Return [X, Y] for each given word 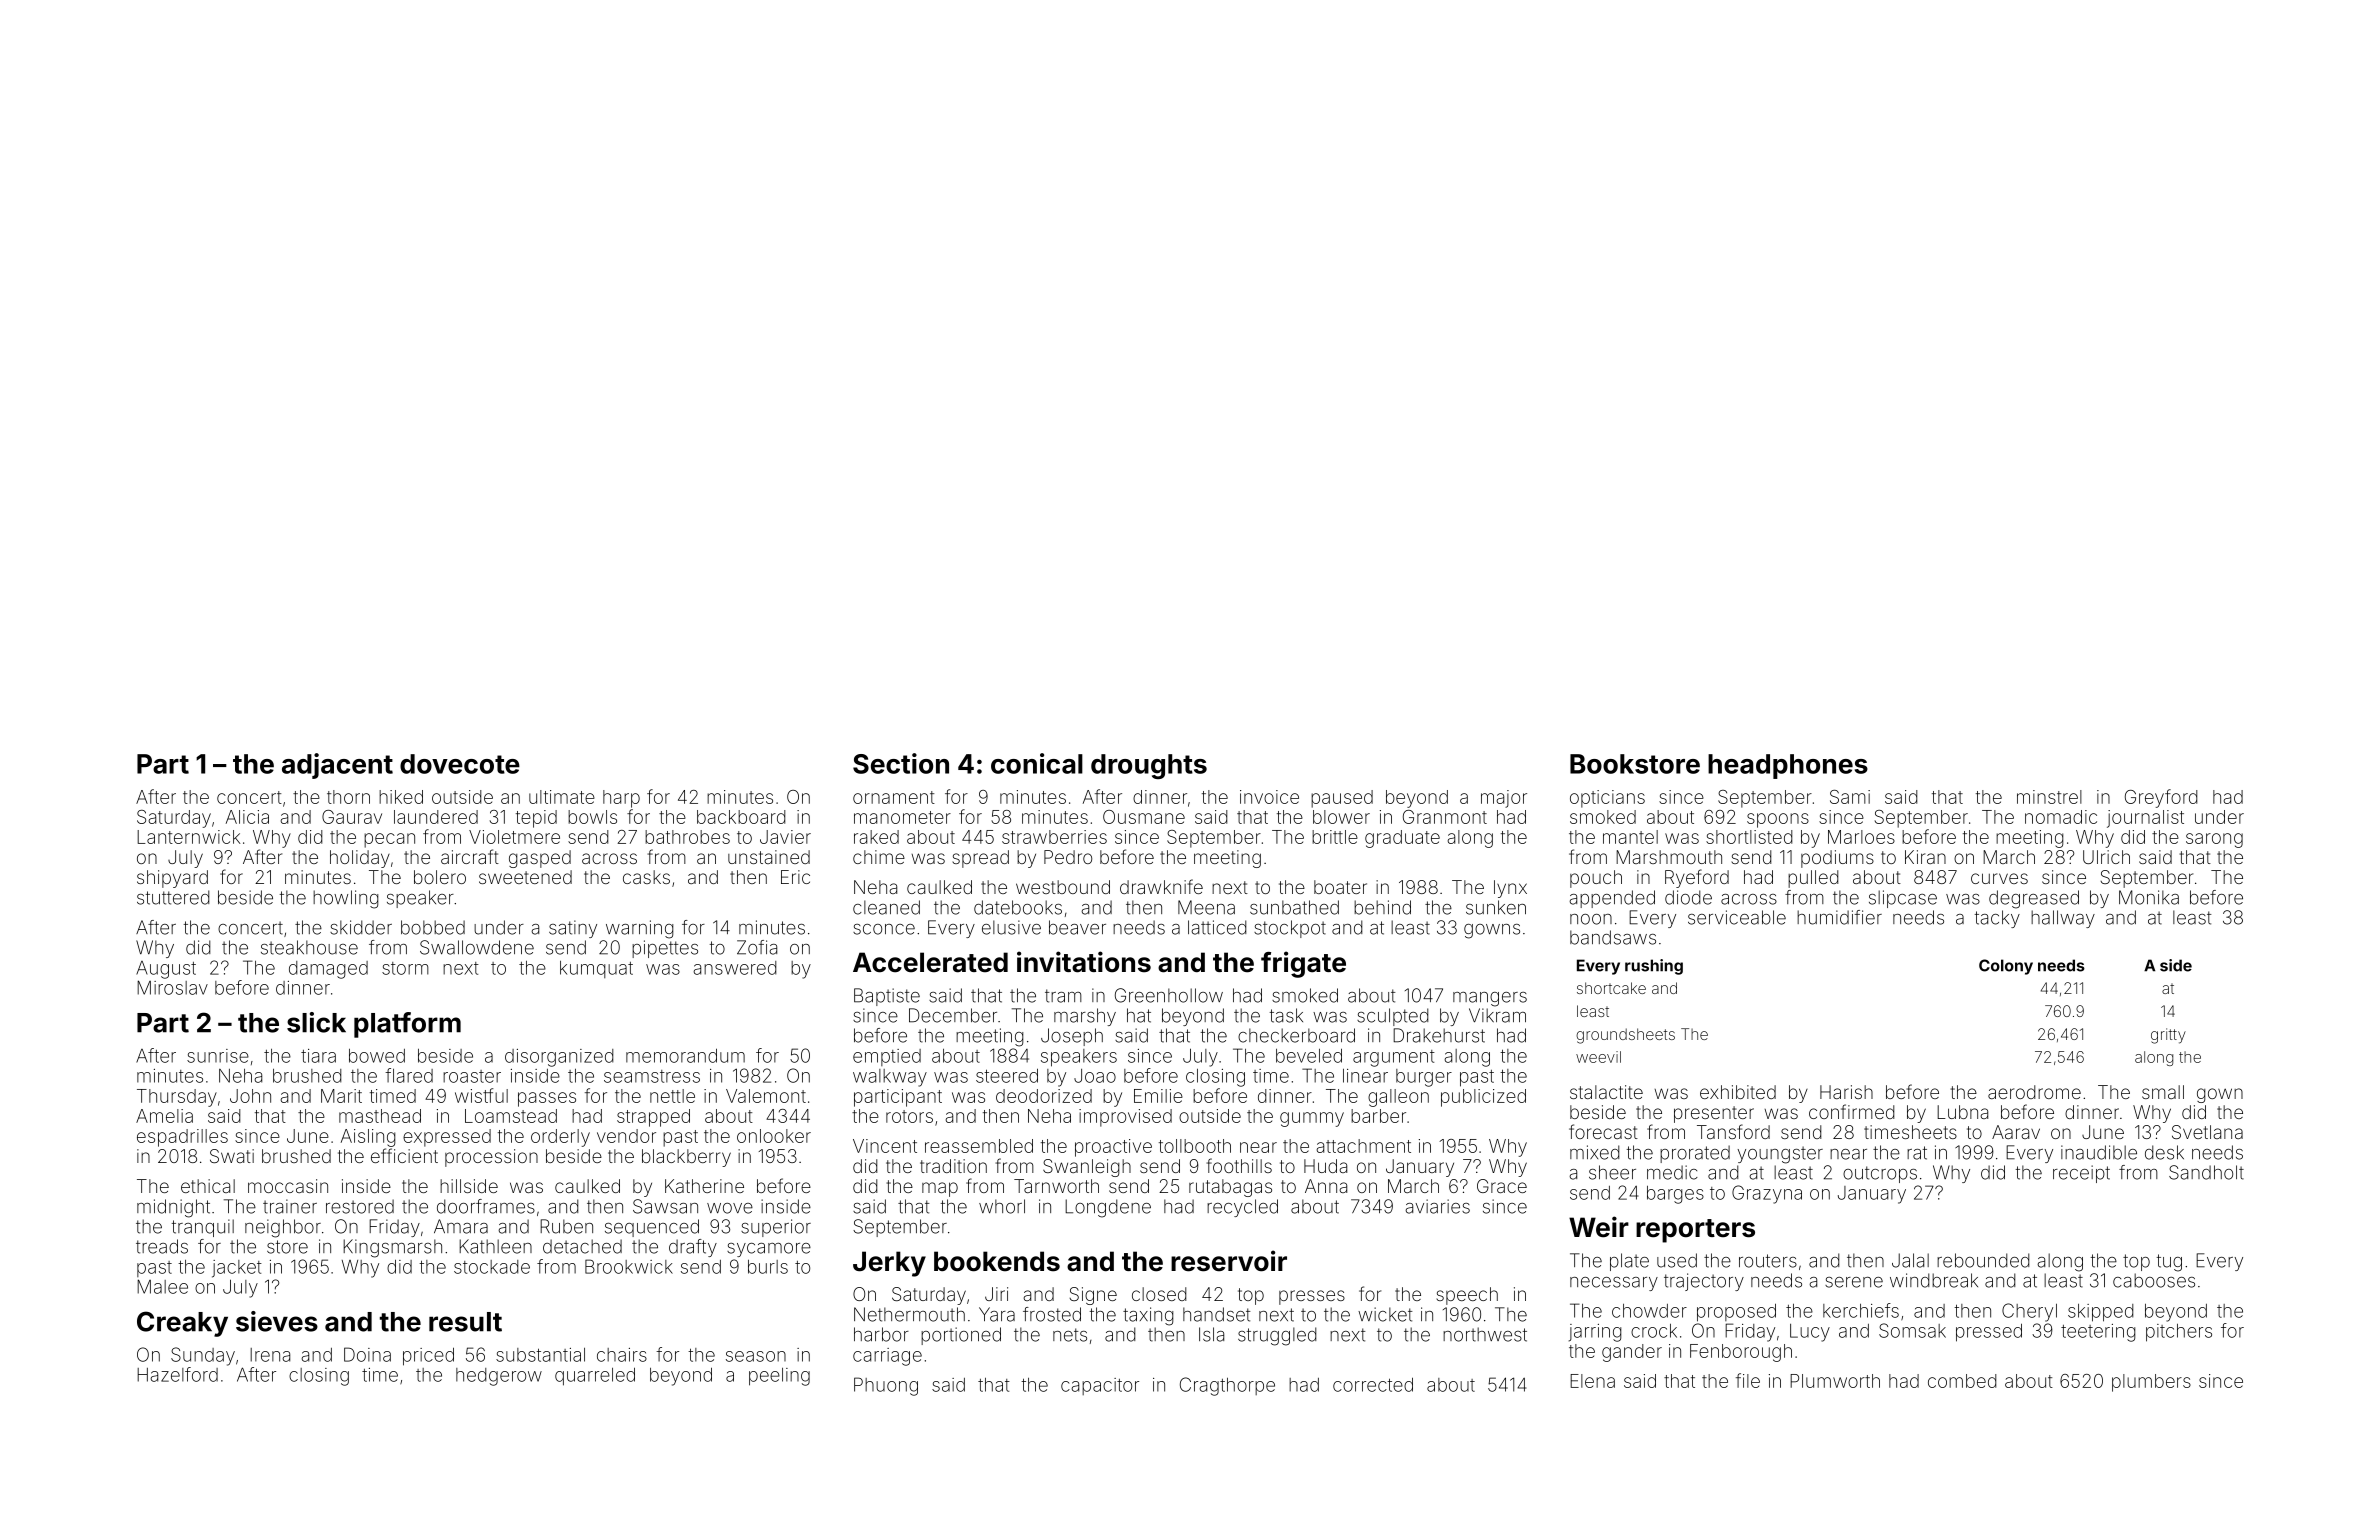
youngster [1780, 1155]
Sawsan [665, 1206]
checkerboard [1296, 1035]
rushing [1654, 967]
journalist [2145, 819]
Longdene [1108, 1208]
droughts [1149, 766]
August [166, 970]
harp [621, 799]
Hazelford [177, 1374]
